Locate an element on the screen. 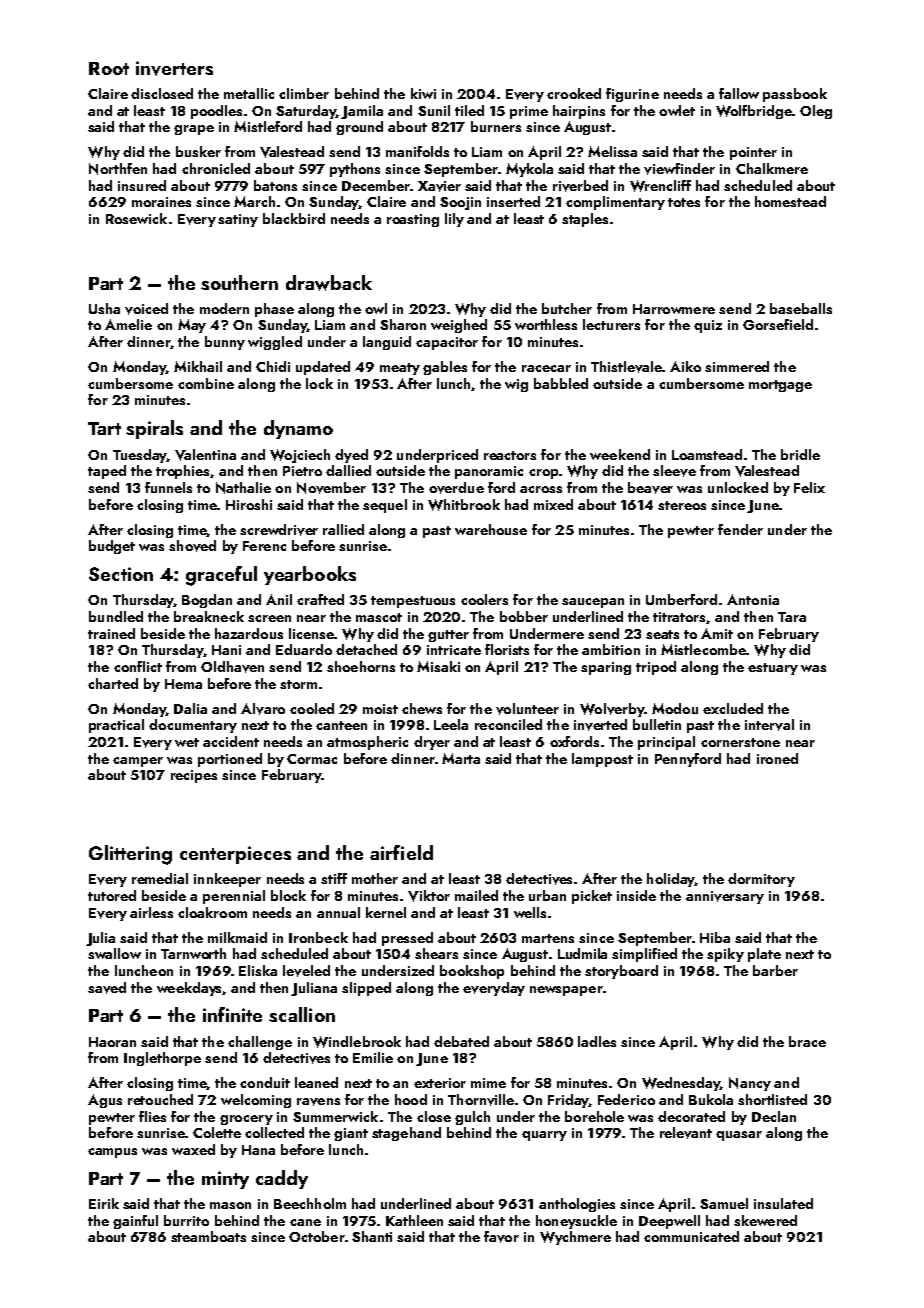  racecar is located at coordinates (546, 368).
